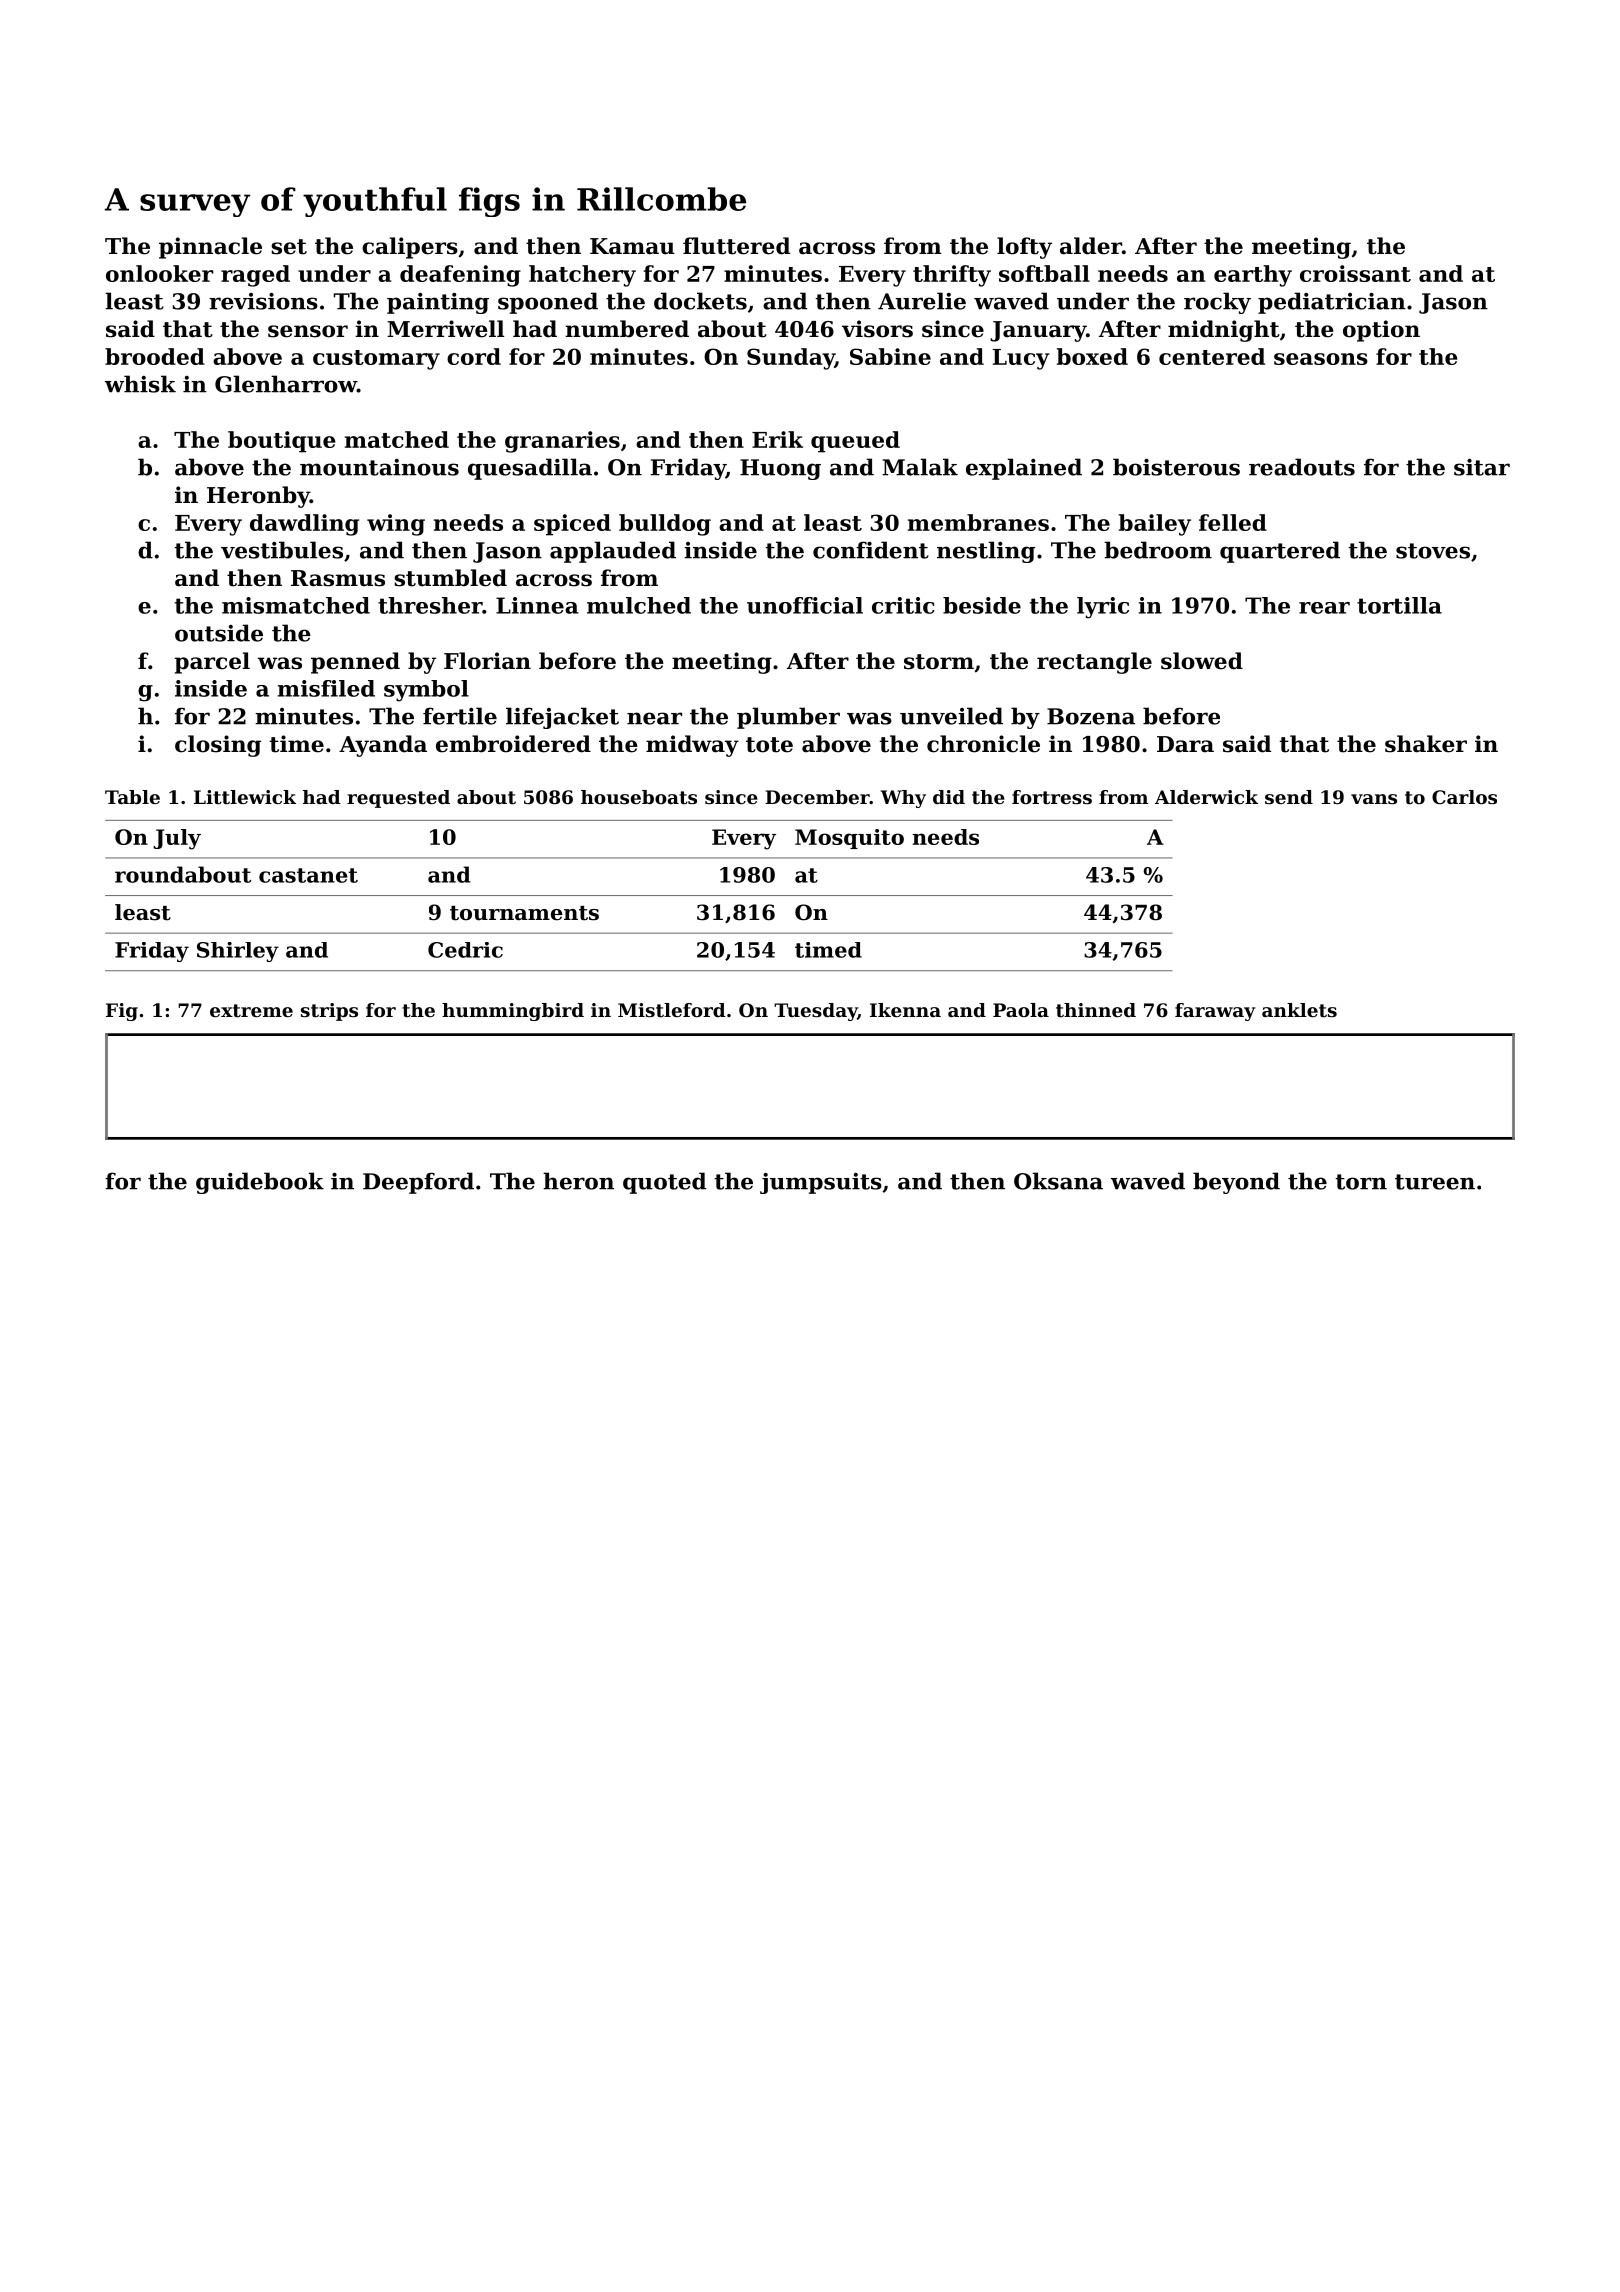 The width and height of the page is (1620, 2292). What do you see at coordinates (304, 525) in the page?
I see `dawdling` at bounding box center [304, 525].
